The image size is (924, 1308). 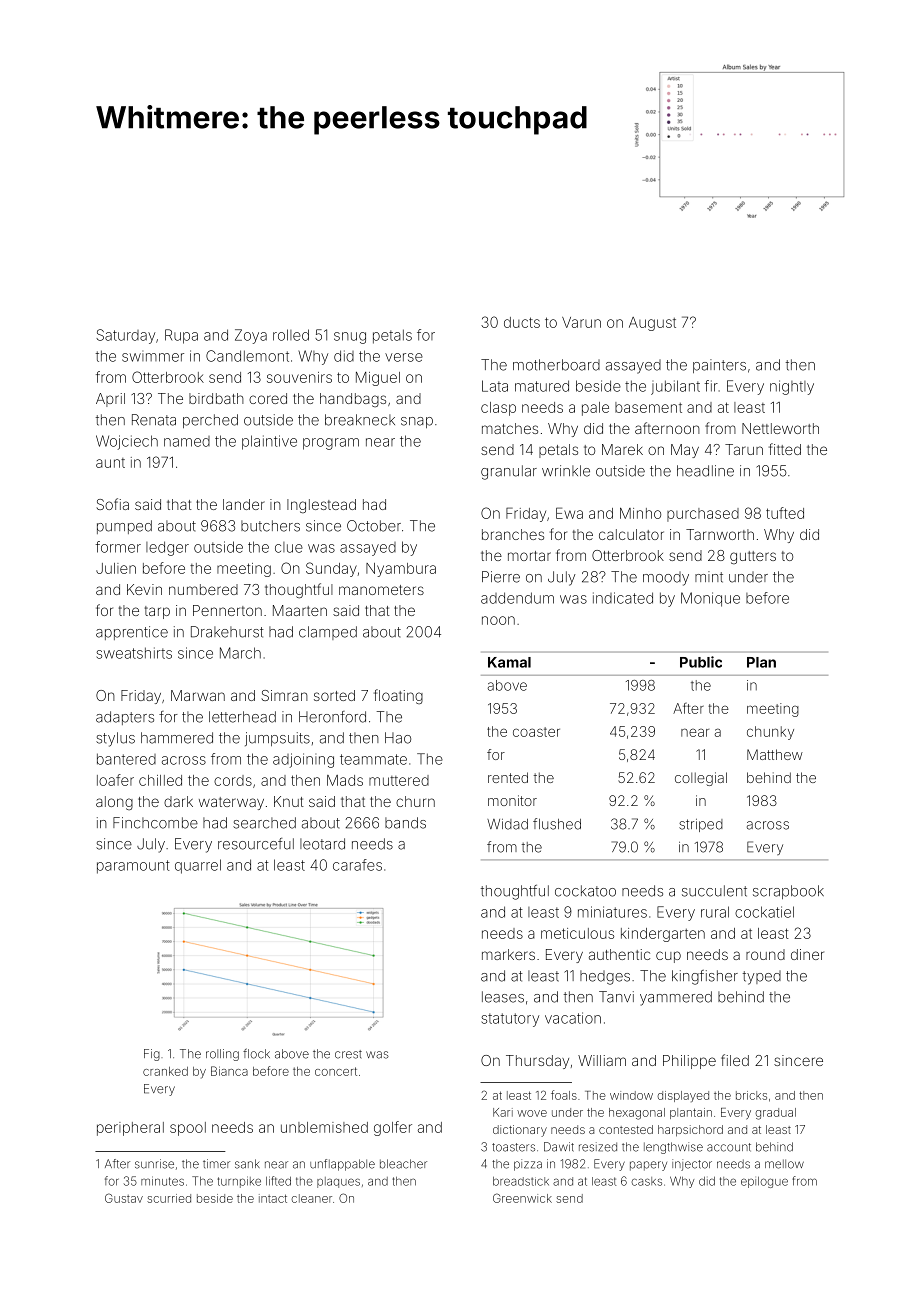 What do you see at coordinates (507, 824) in the screenshot?
I see `Widad` at bounding box center [507, 824].
